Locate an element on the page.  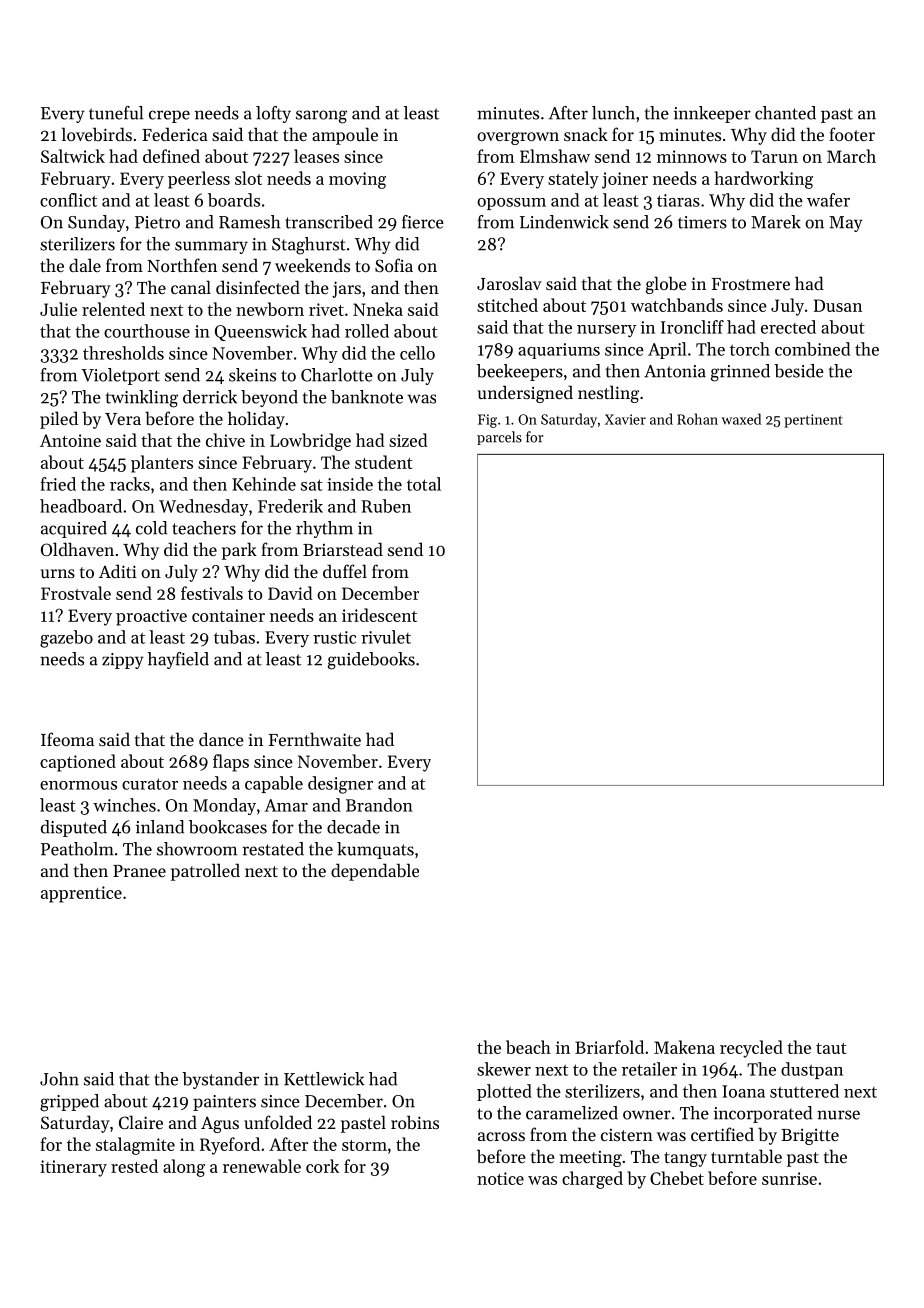
Charlotte is located at coordinates (337, 375).
